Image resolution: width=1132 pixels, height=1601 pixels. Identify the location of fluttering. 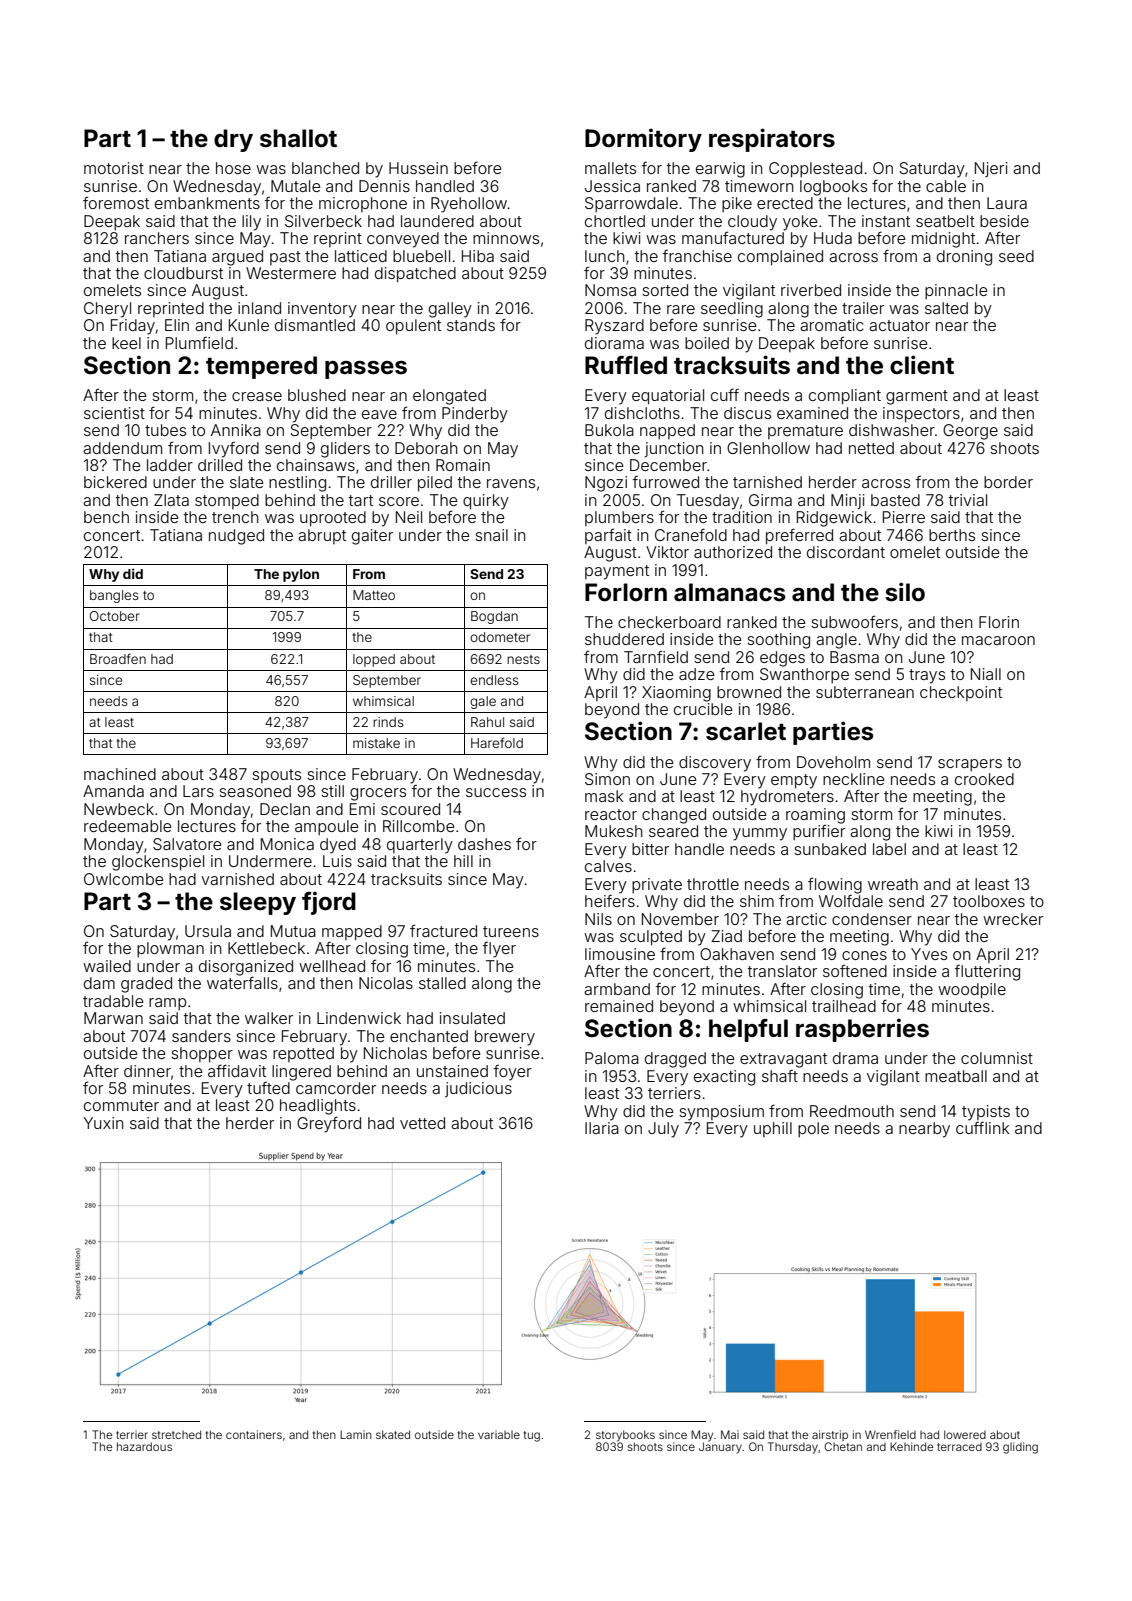
(987, 973).
